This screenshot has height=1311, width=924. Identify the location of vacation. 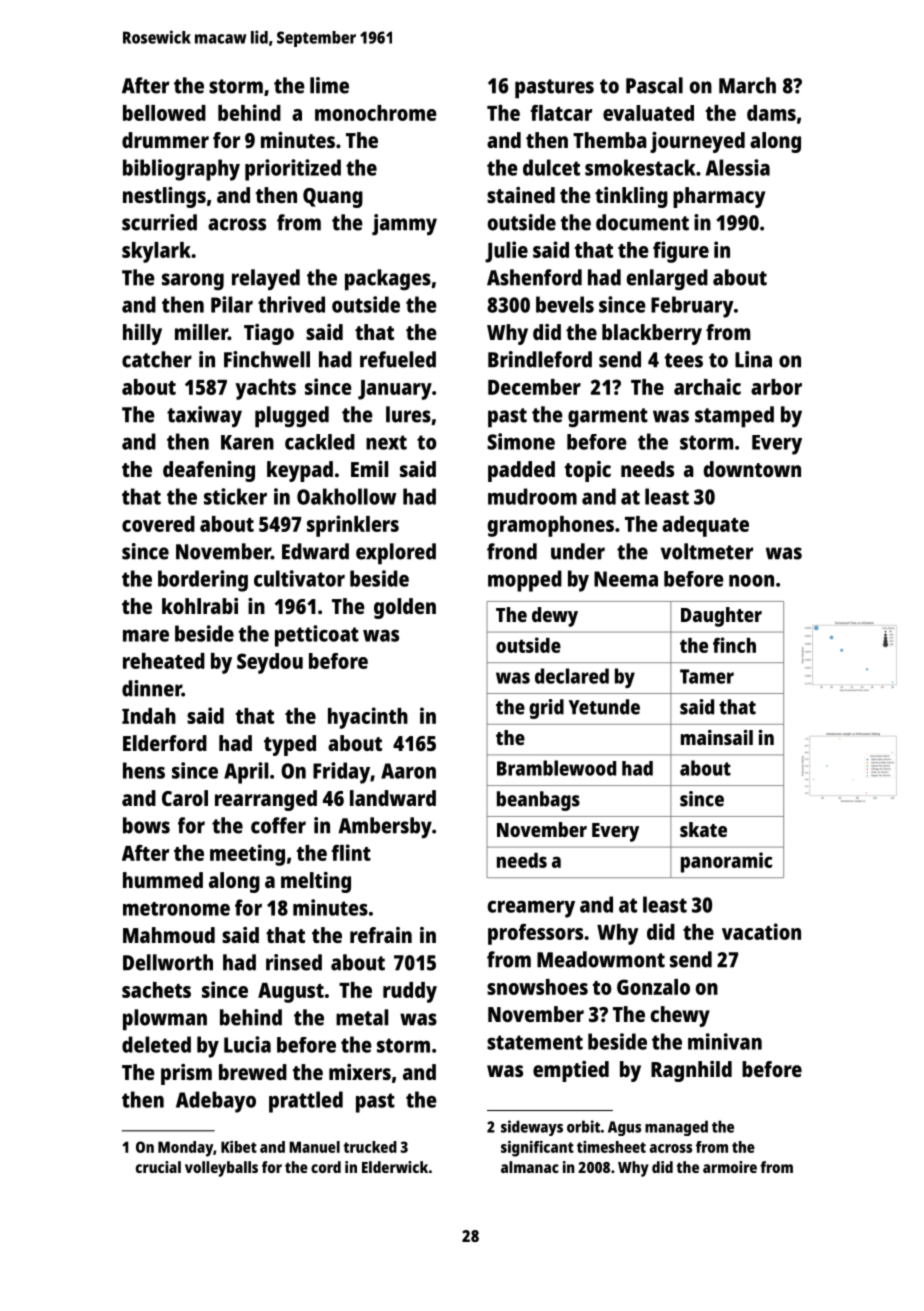
(761, 931).
